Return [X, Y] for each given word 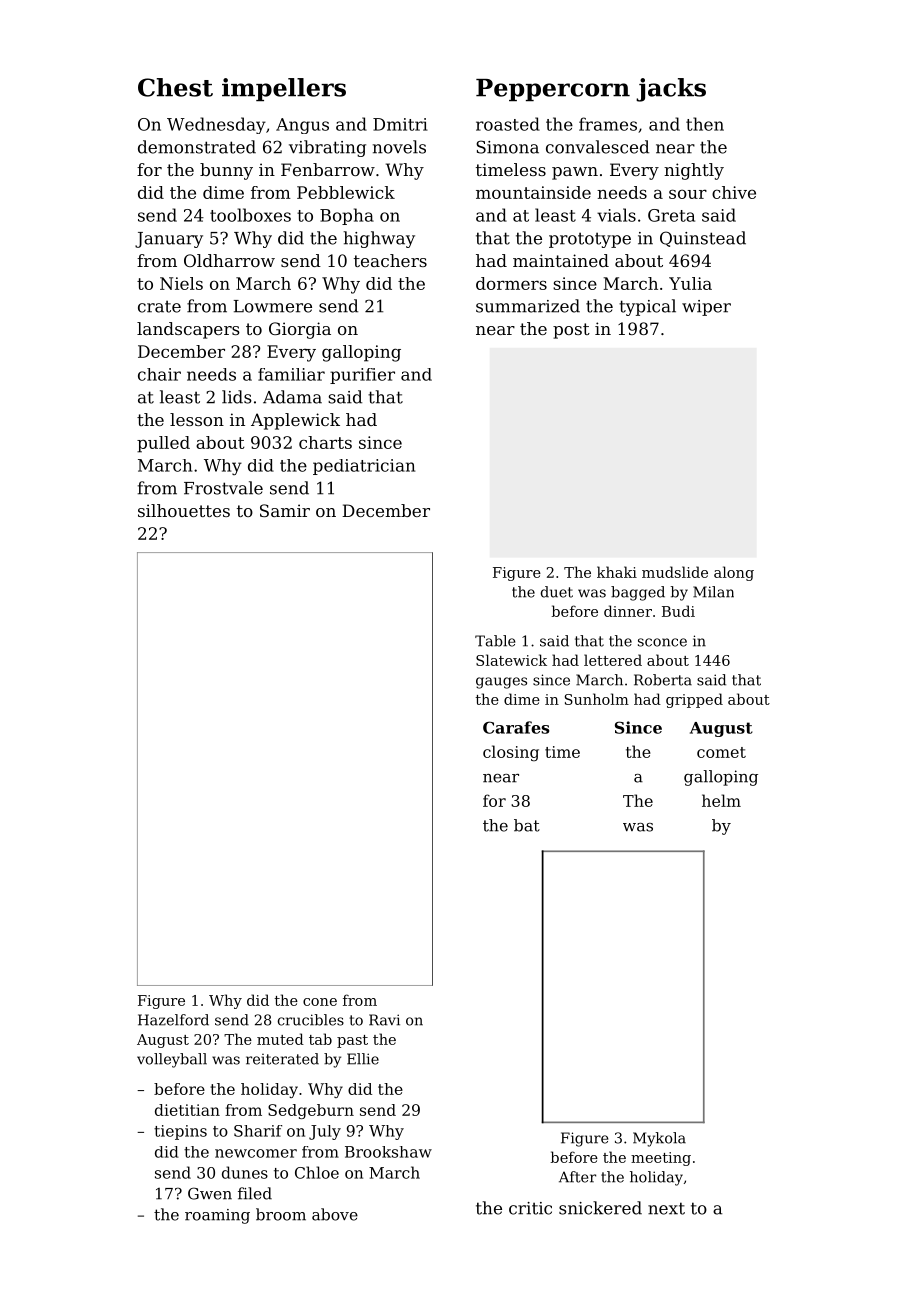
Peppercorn [553, 90]
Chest [175, 87]
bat [527, 825]
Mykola [659, 1139]
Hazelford [173, 1020]
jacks [671, 90]
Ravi [384, 1020]
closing [511, 753]
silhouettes [184, 510]
